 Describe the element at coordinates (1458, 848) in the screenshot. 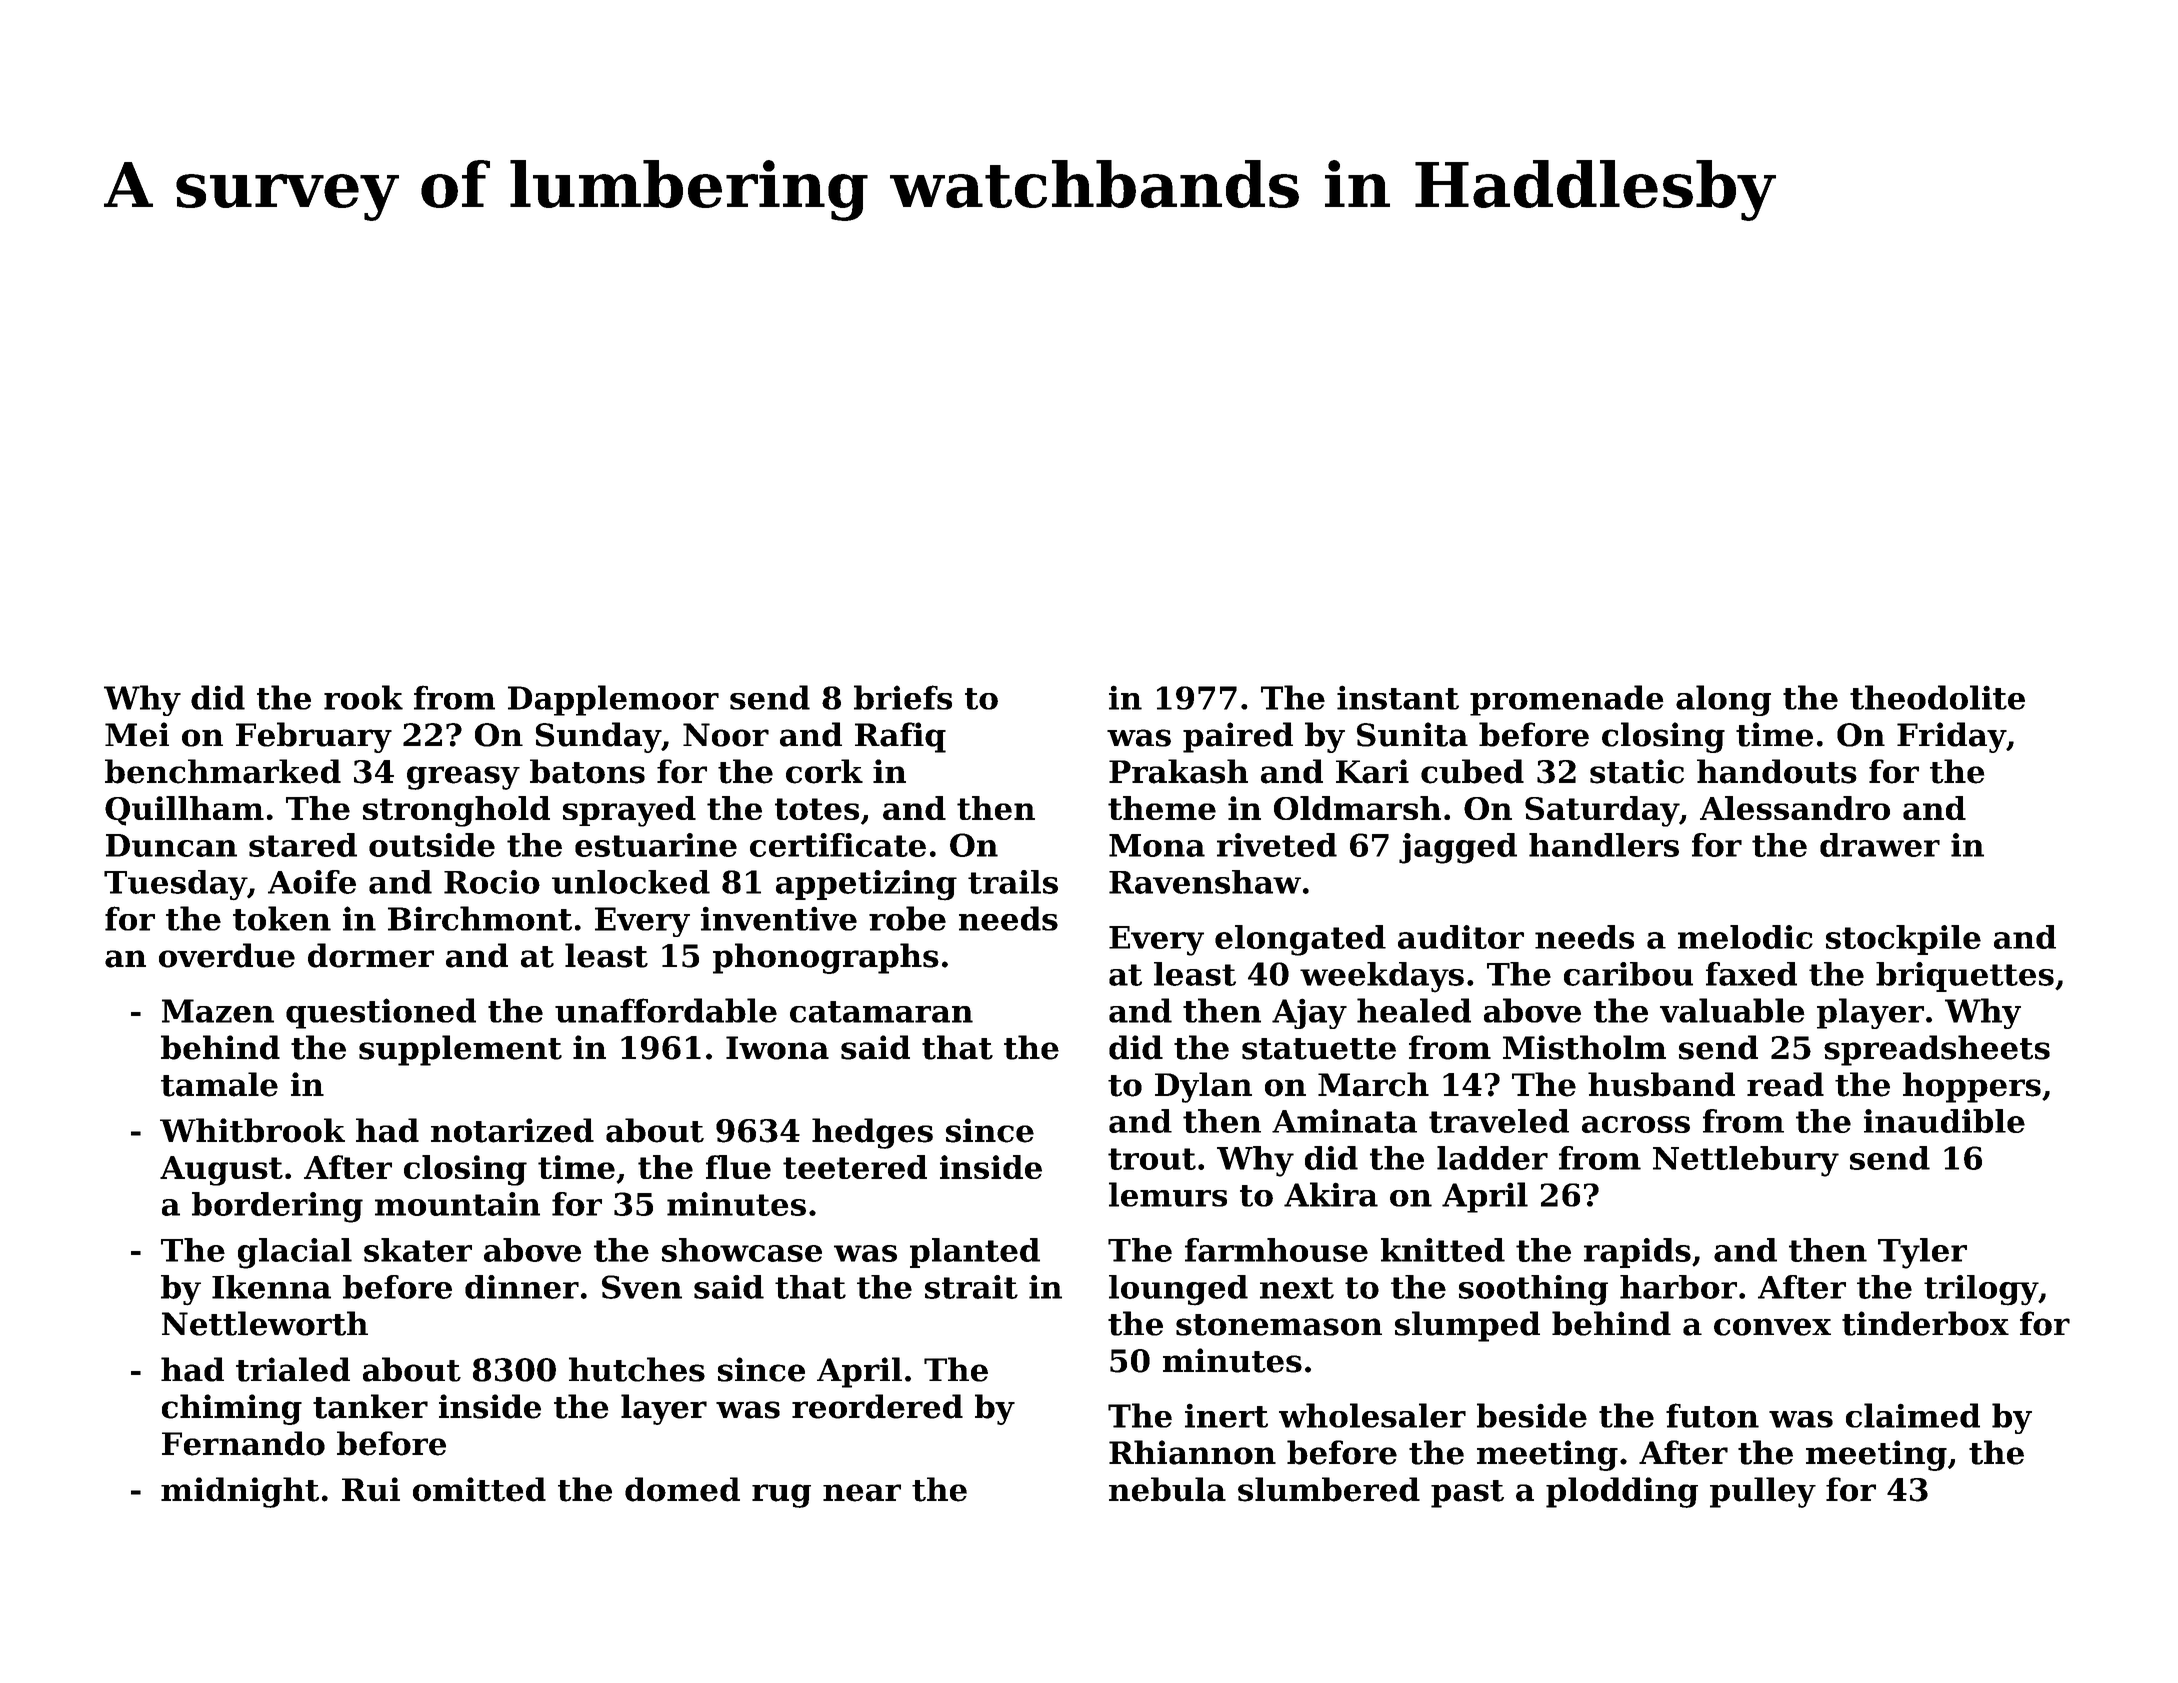

I see `jagged` at that location.
